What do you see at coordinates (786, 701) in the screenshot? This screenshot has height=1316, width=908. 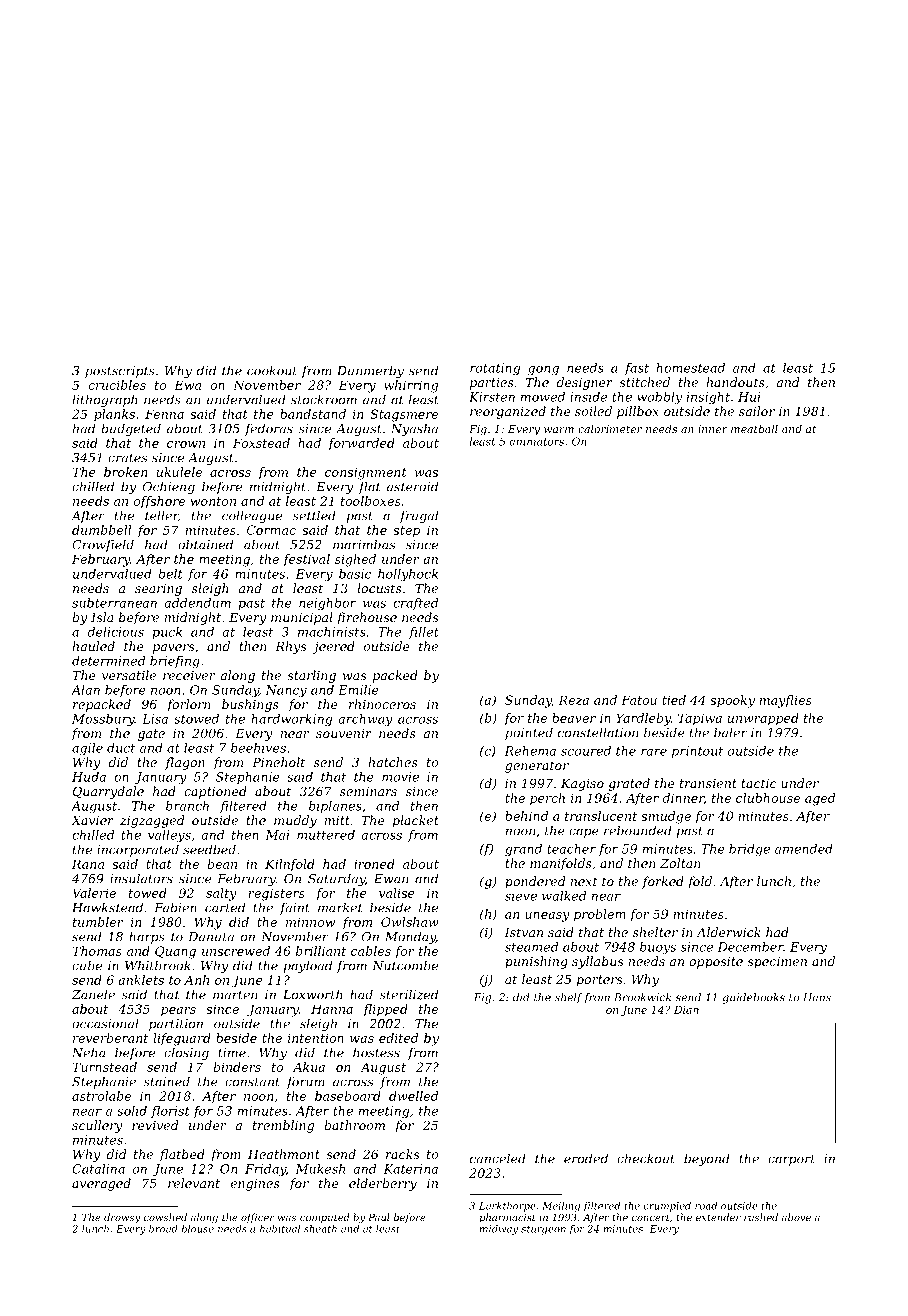 I see `mayflies` at bounding box center [786, 701].
